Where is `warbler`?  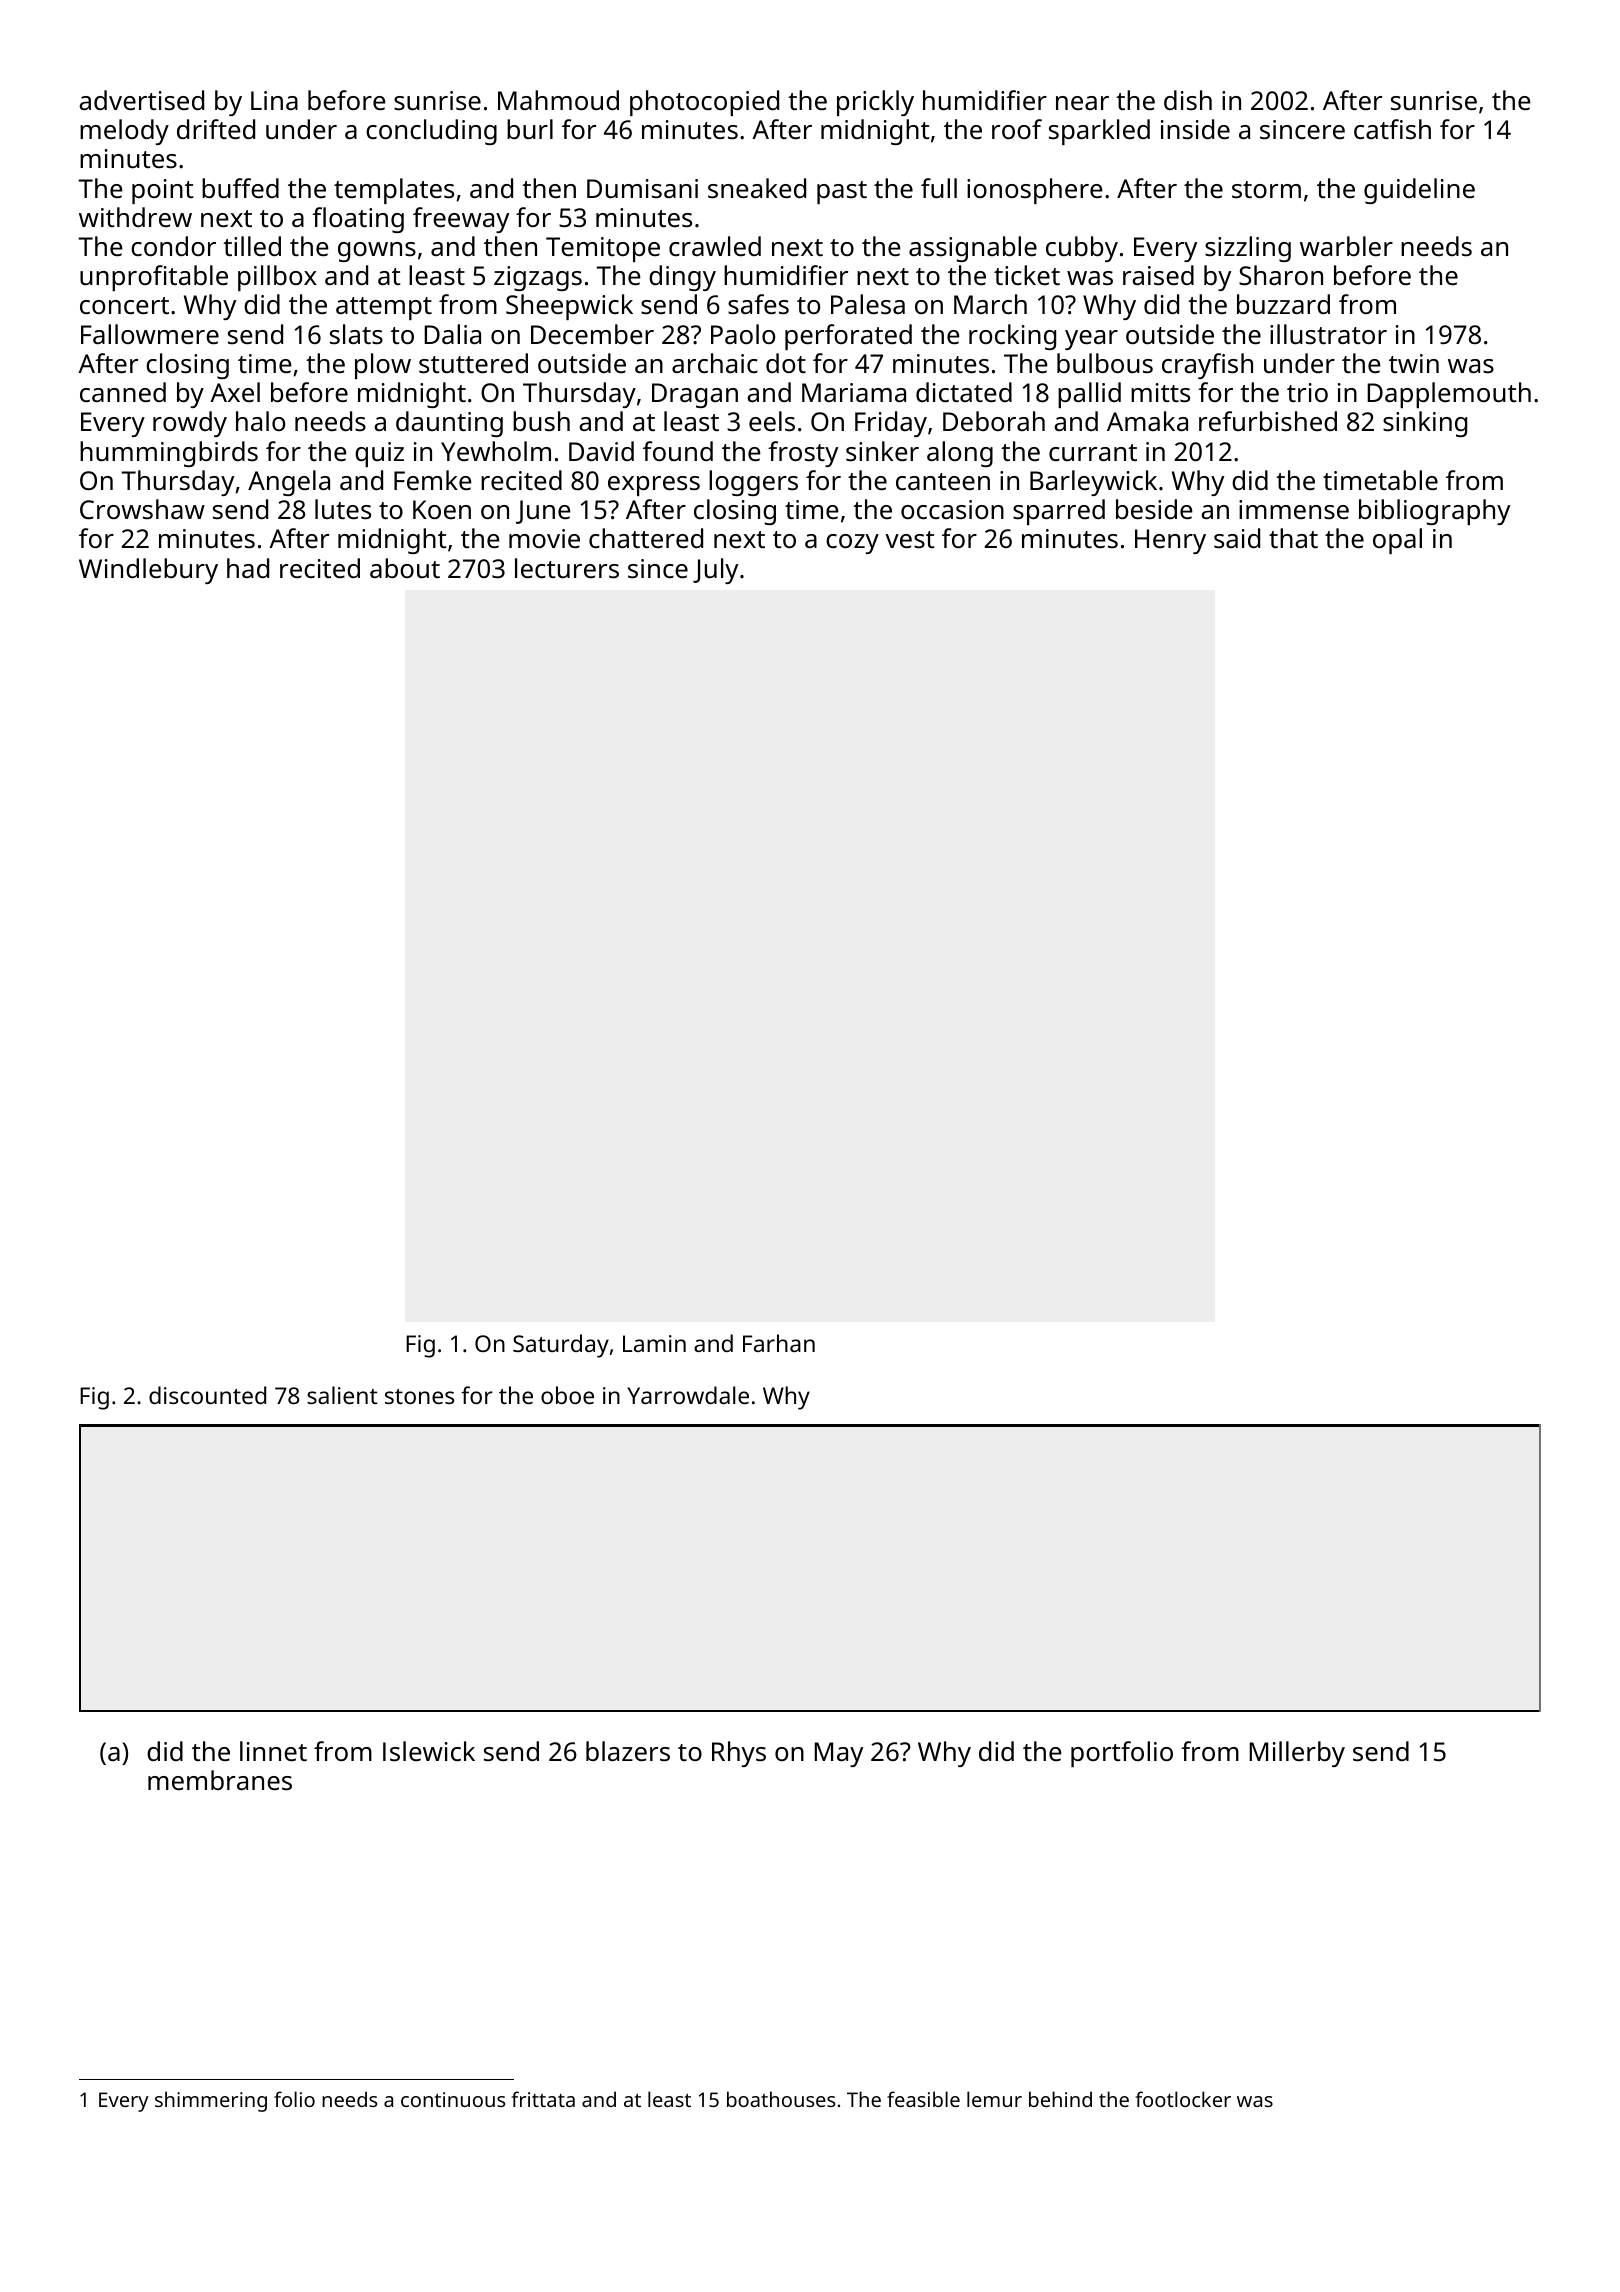 warbler is located at coordinates (1346, 246).
